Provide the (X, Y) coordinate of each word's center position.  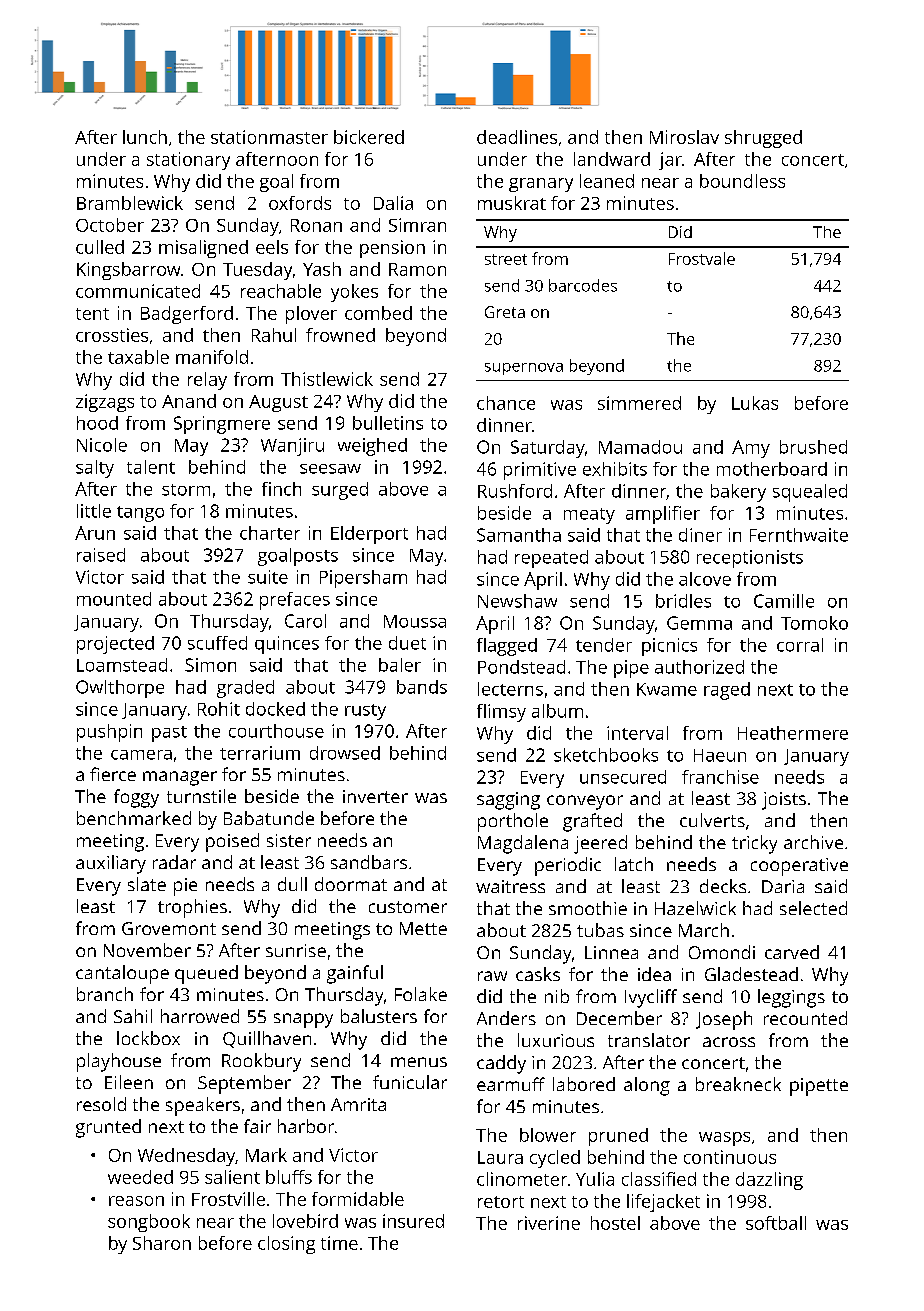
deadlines (517, 137)
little (94, 511)
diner (700, 535)
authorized (699, 667)
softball (776, 1223)
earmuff (511, 1084)
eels (272, 247)
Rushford (515, 491)
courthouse (276, 731)
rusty (365, 712)
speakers (203, 1106)
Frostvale (702, 258)
